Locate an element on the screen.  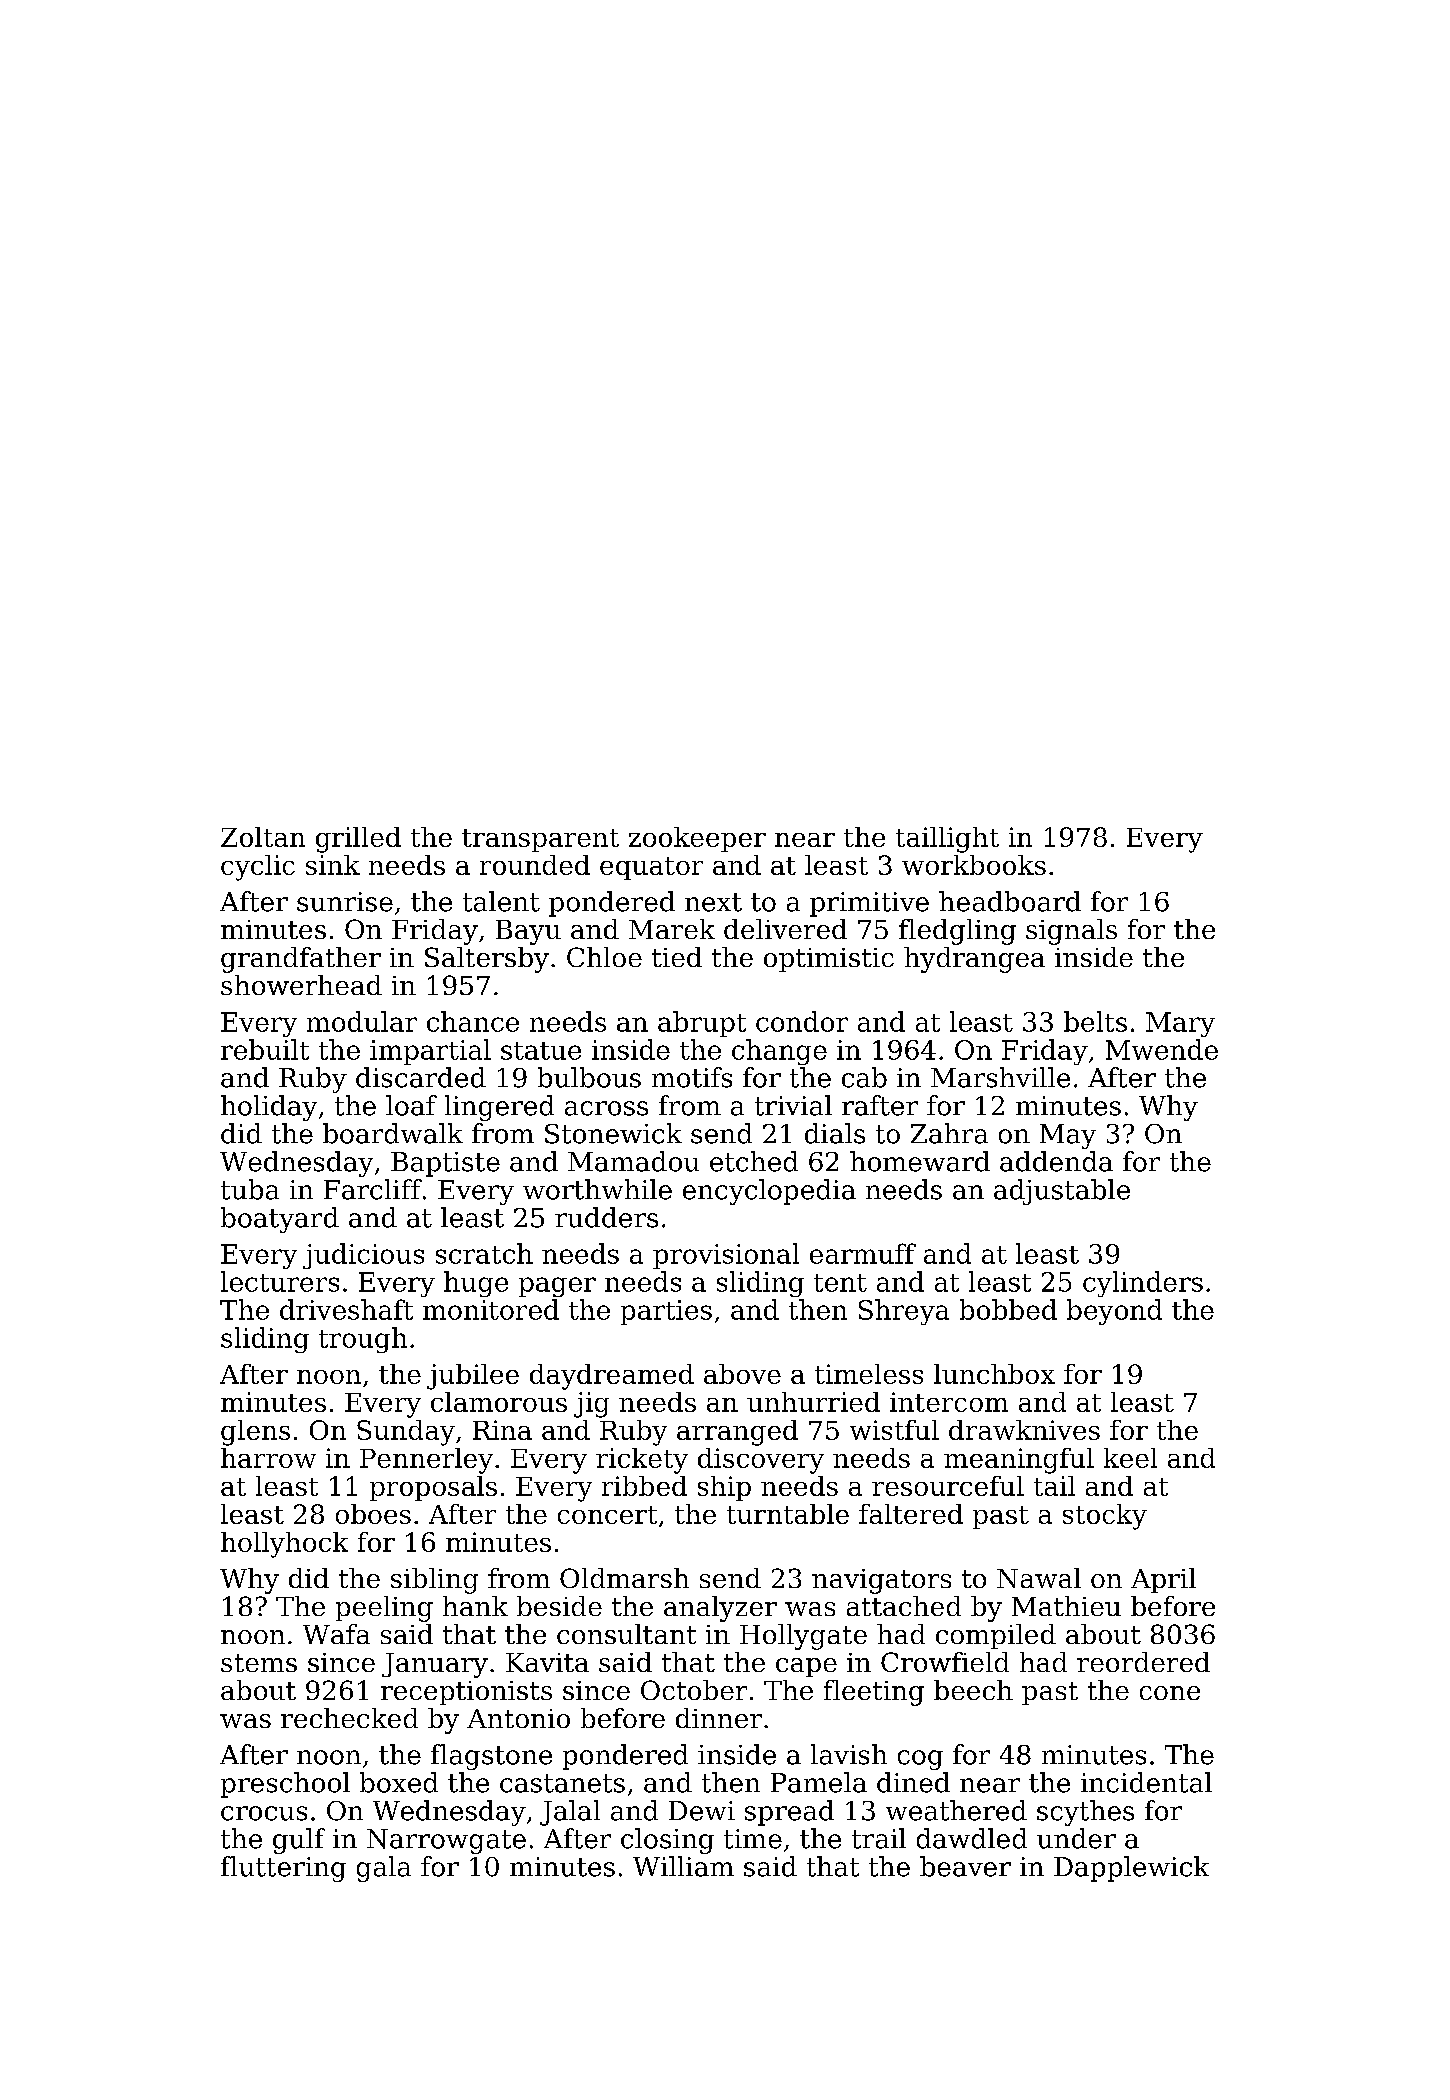
Pennerley is located at coordinates (426, 1461).
